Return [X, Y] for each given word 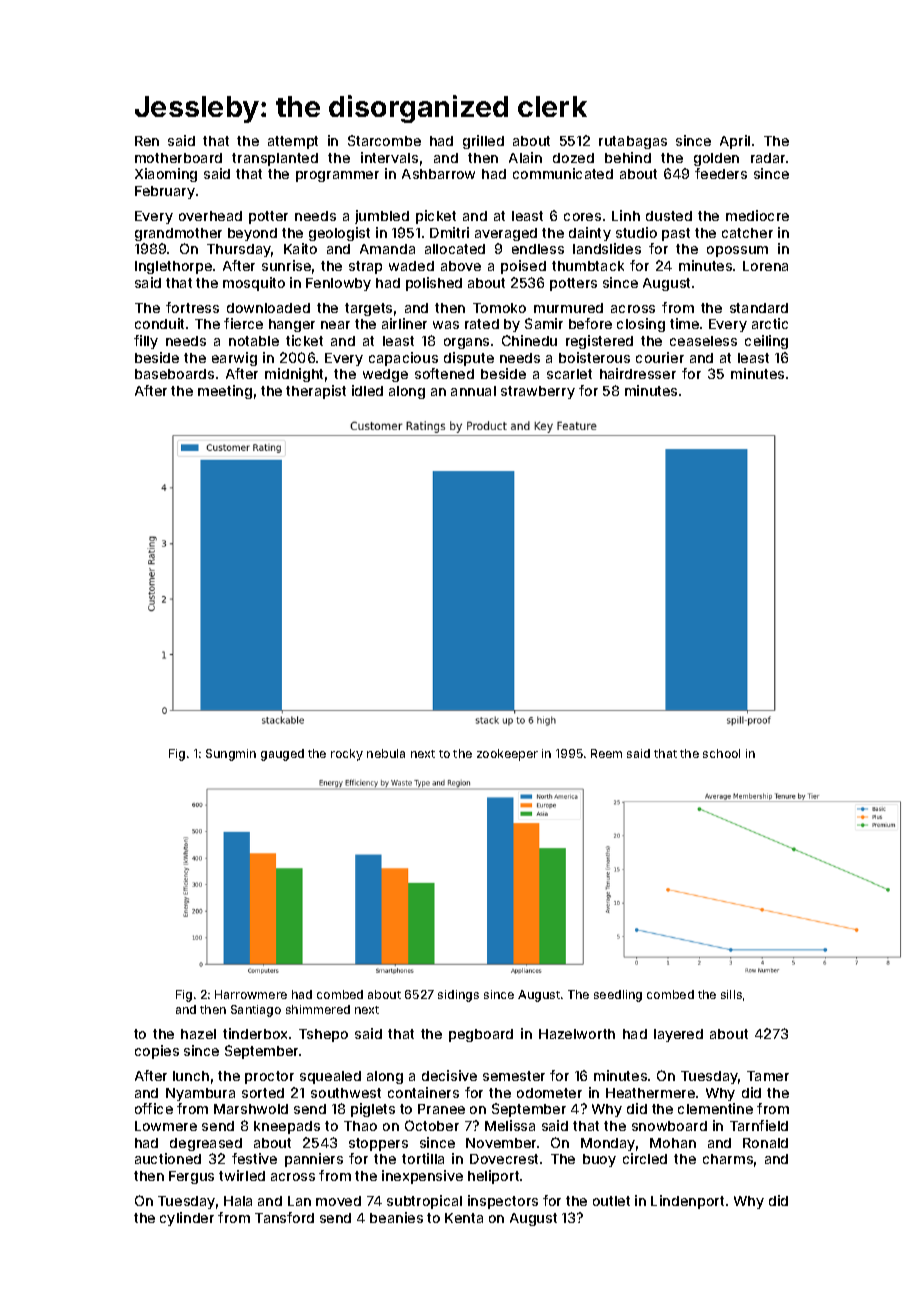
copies [157, 1052]
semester [514, 1076]
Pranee [441, 1109]
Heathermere [650, 1093]
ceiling [766, 342]
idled [367, 390]
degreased [206, 1144]
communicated [563, 173]
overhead [210, 216]
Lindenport [687, 1202]
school [721, 753]
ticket [304, 340]
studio [636, 232]
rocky [347, 755]
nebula [386, 753]
